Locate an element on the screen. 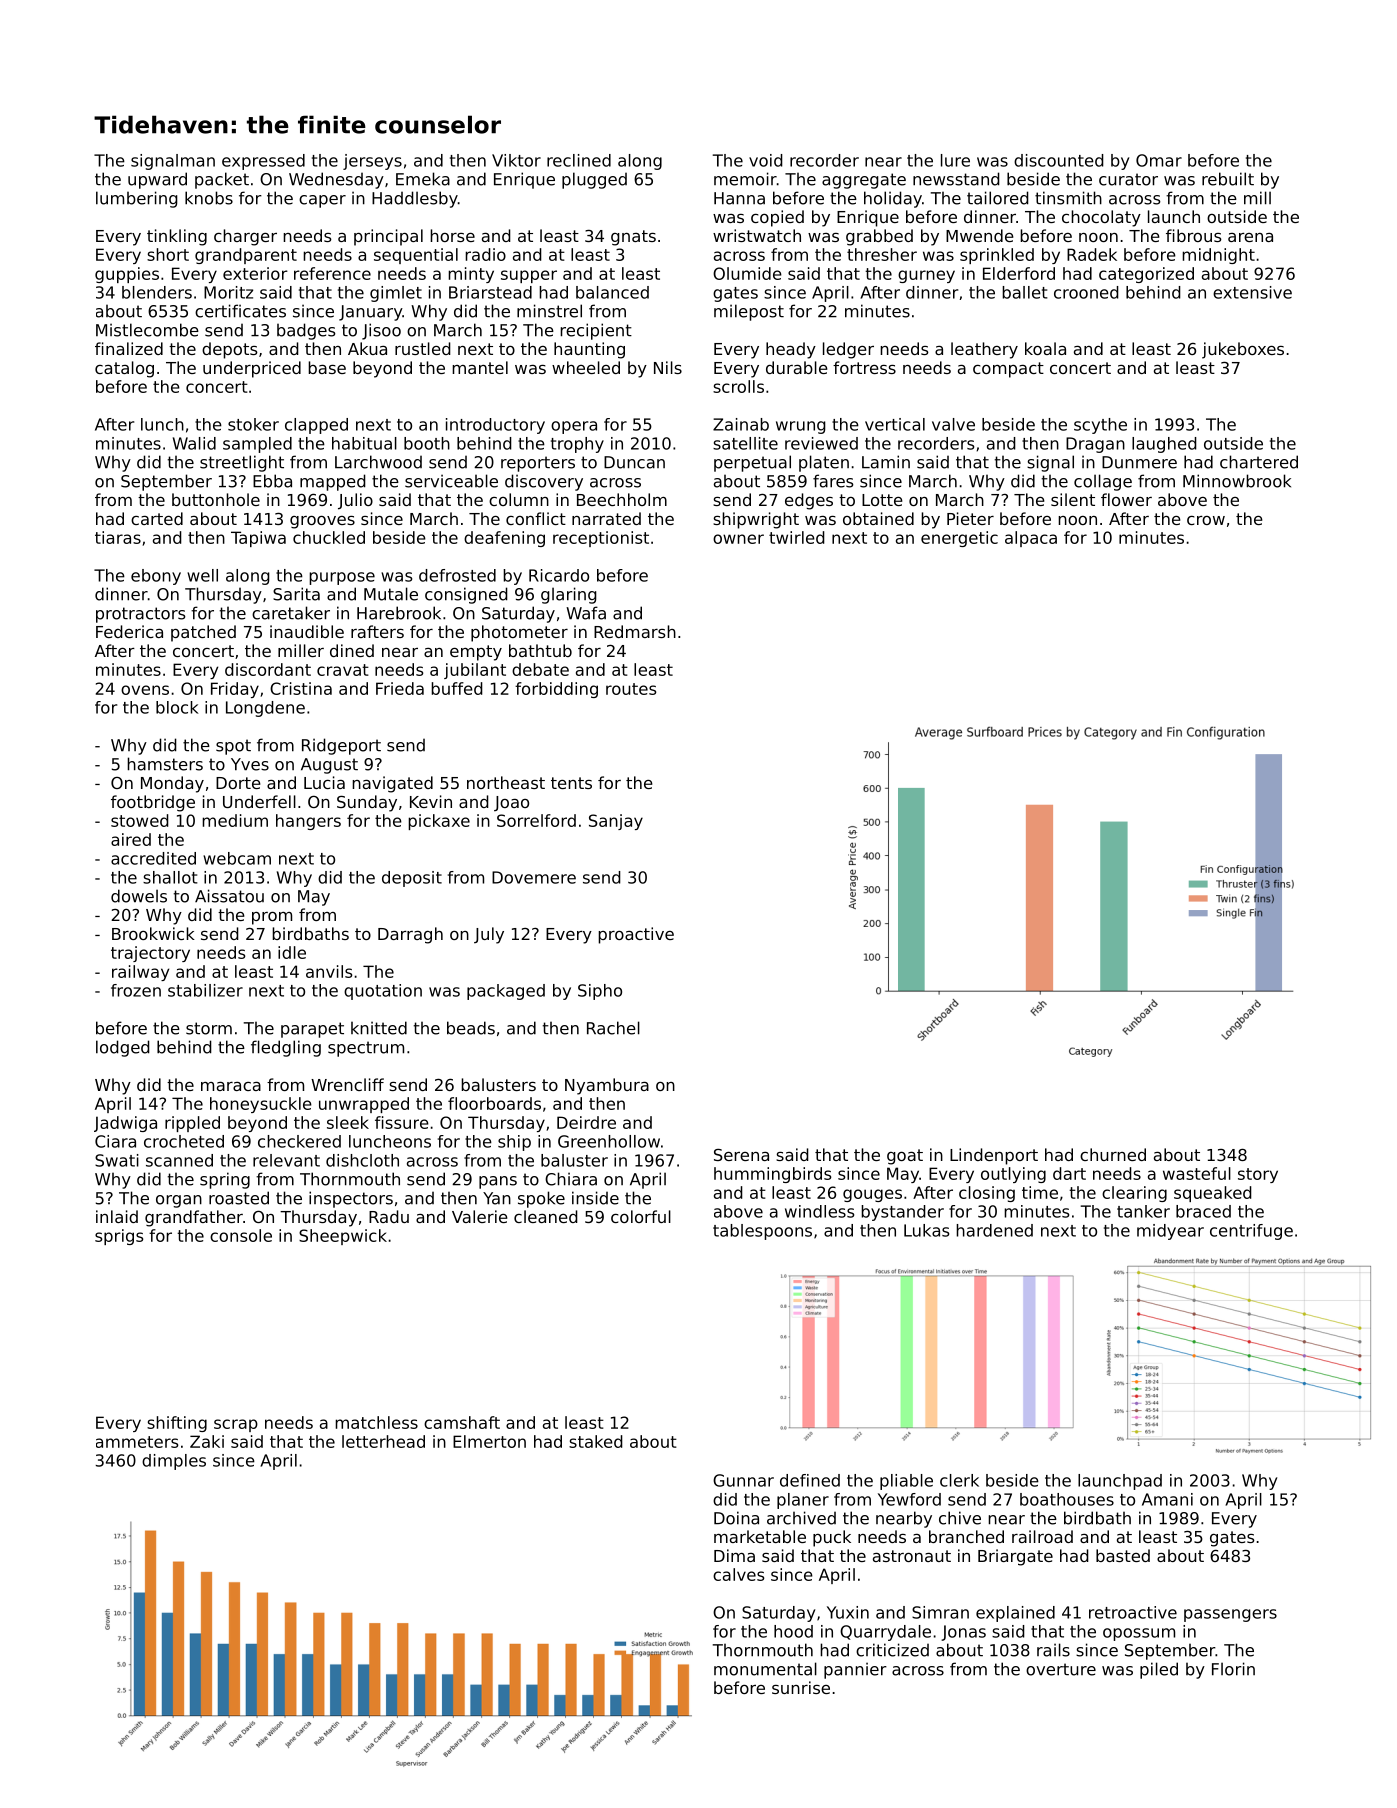 The width and height of the screenshot is (1397, 1808). valve is located at coordinates (953, 424).
